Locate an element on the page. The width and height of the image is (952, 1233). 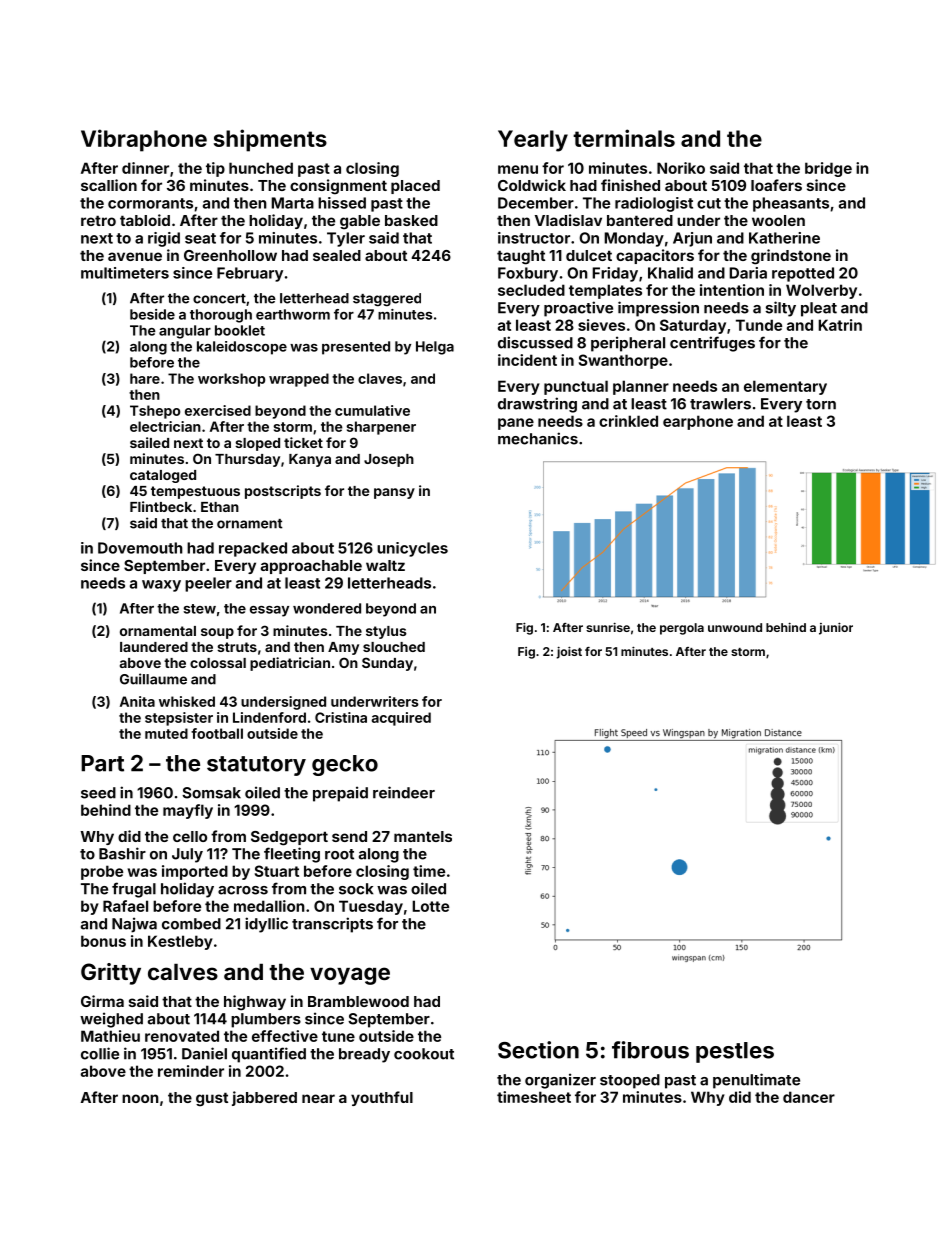
gable is located at coordinates (360, 222).
